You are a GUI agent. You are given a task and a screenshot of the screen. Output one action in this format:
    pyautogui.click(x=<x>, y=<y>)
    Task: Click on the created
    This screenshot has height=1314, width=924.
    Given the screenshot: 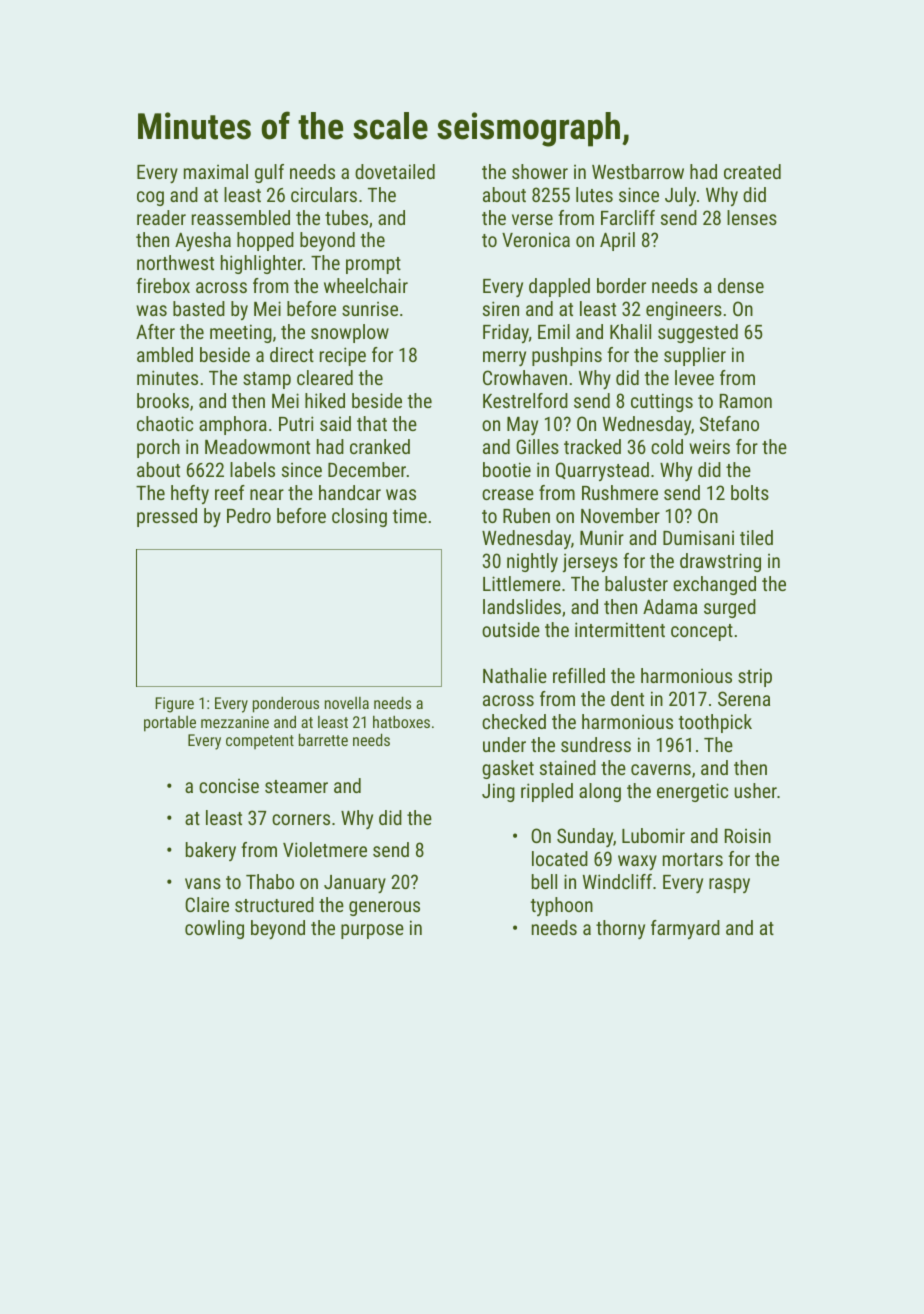 What is the action you would take?
    pyautogui.click(x=752, y=171)
